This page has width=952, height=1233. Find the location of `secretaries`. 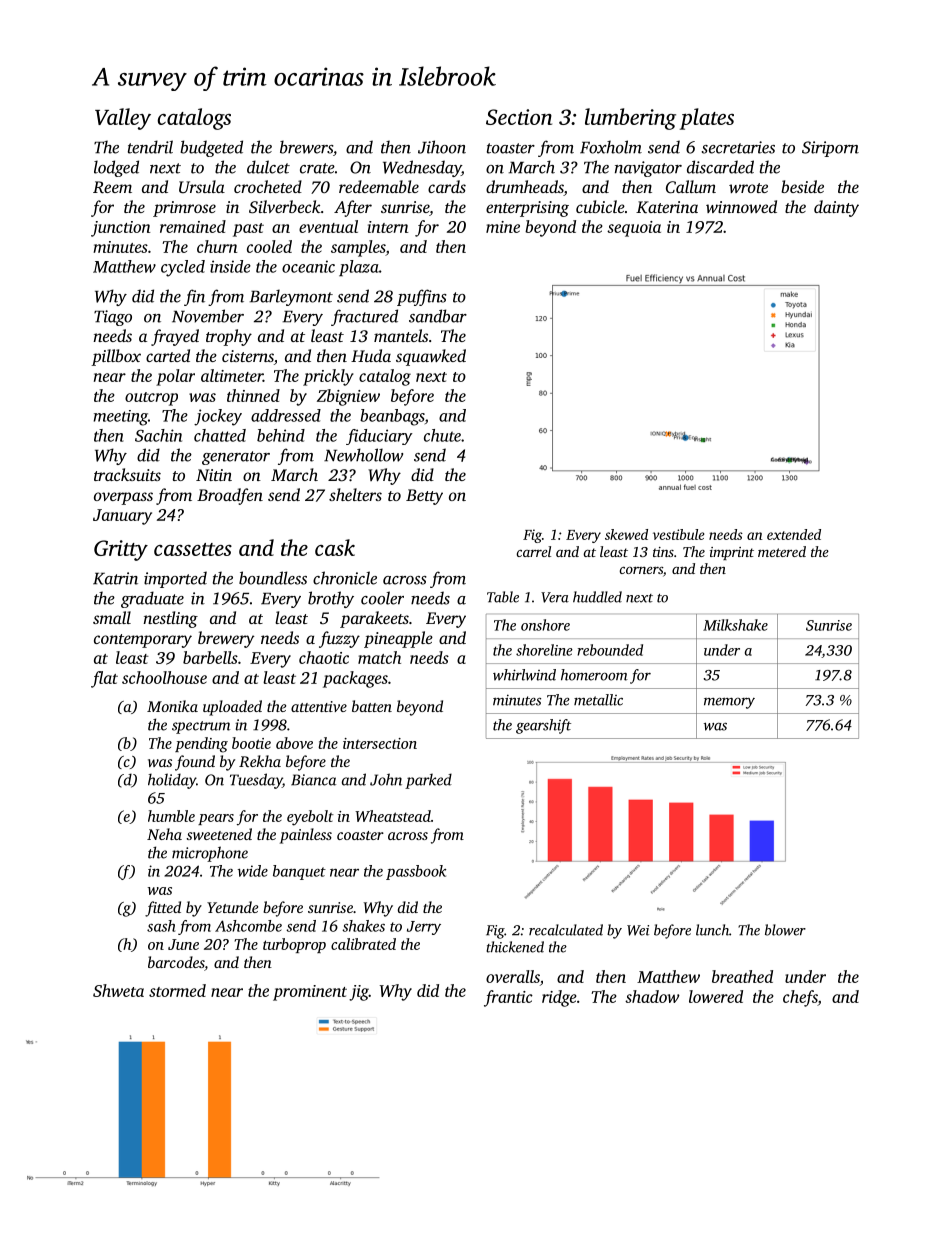

secretaries is located at coordinates (738, 147).
